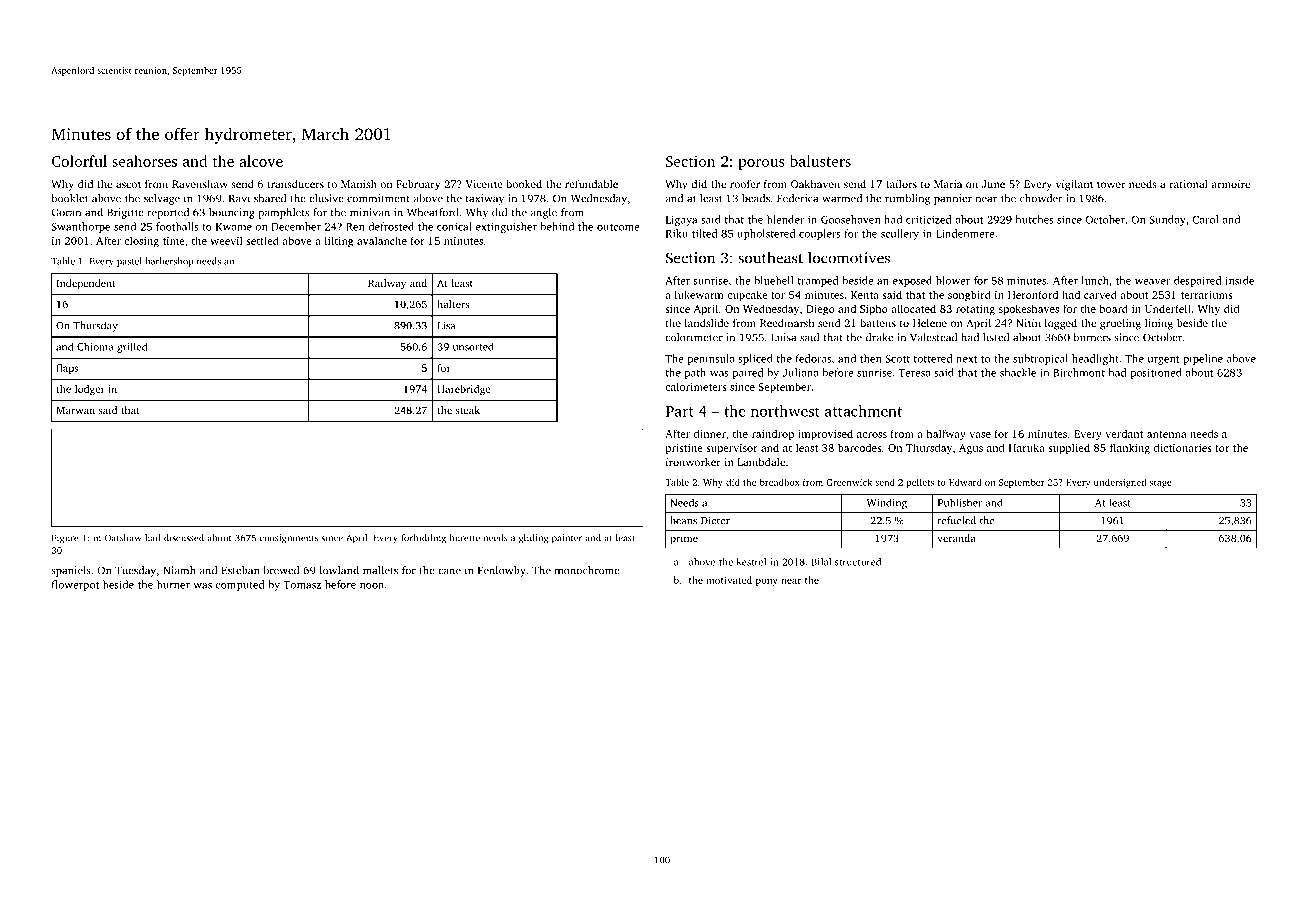 The width and height of the image is (1308, 924). Describe the element at coordinates (957, 538) in the image. I see `veranda` at that location.
